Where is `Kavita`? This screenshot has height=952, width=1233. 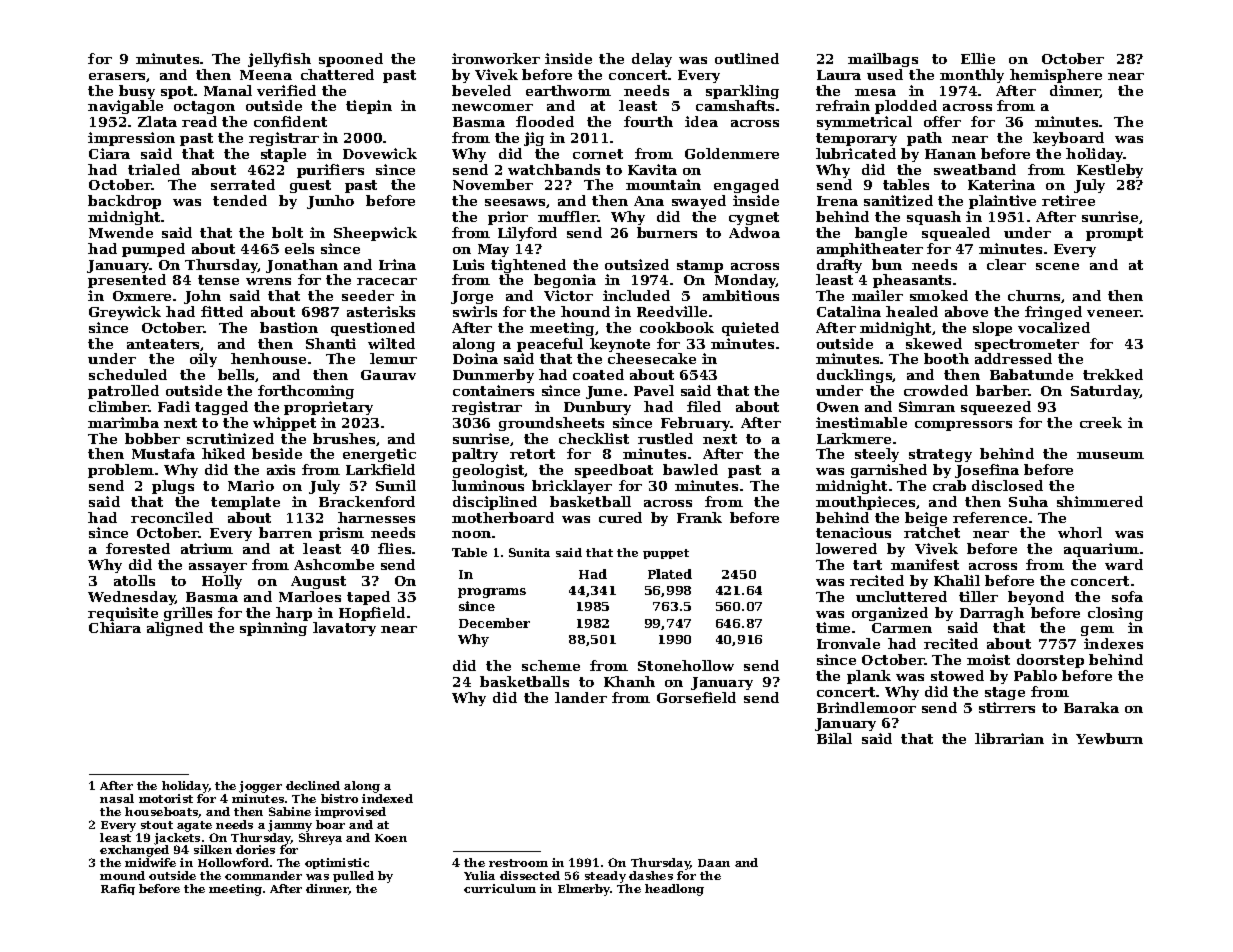
Kavita is located at coordinates (652, 169).
